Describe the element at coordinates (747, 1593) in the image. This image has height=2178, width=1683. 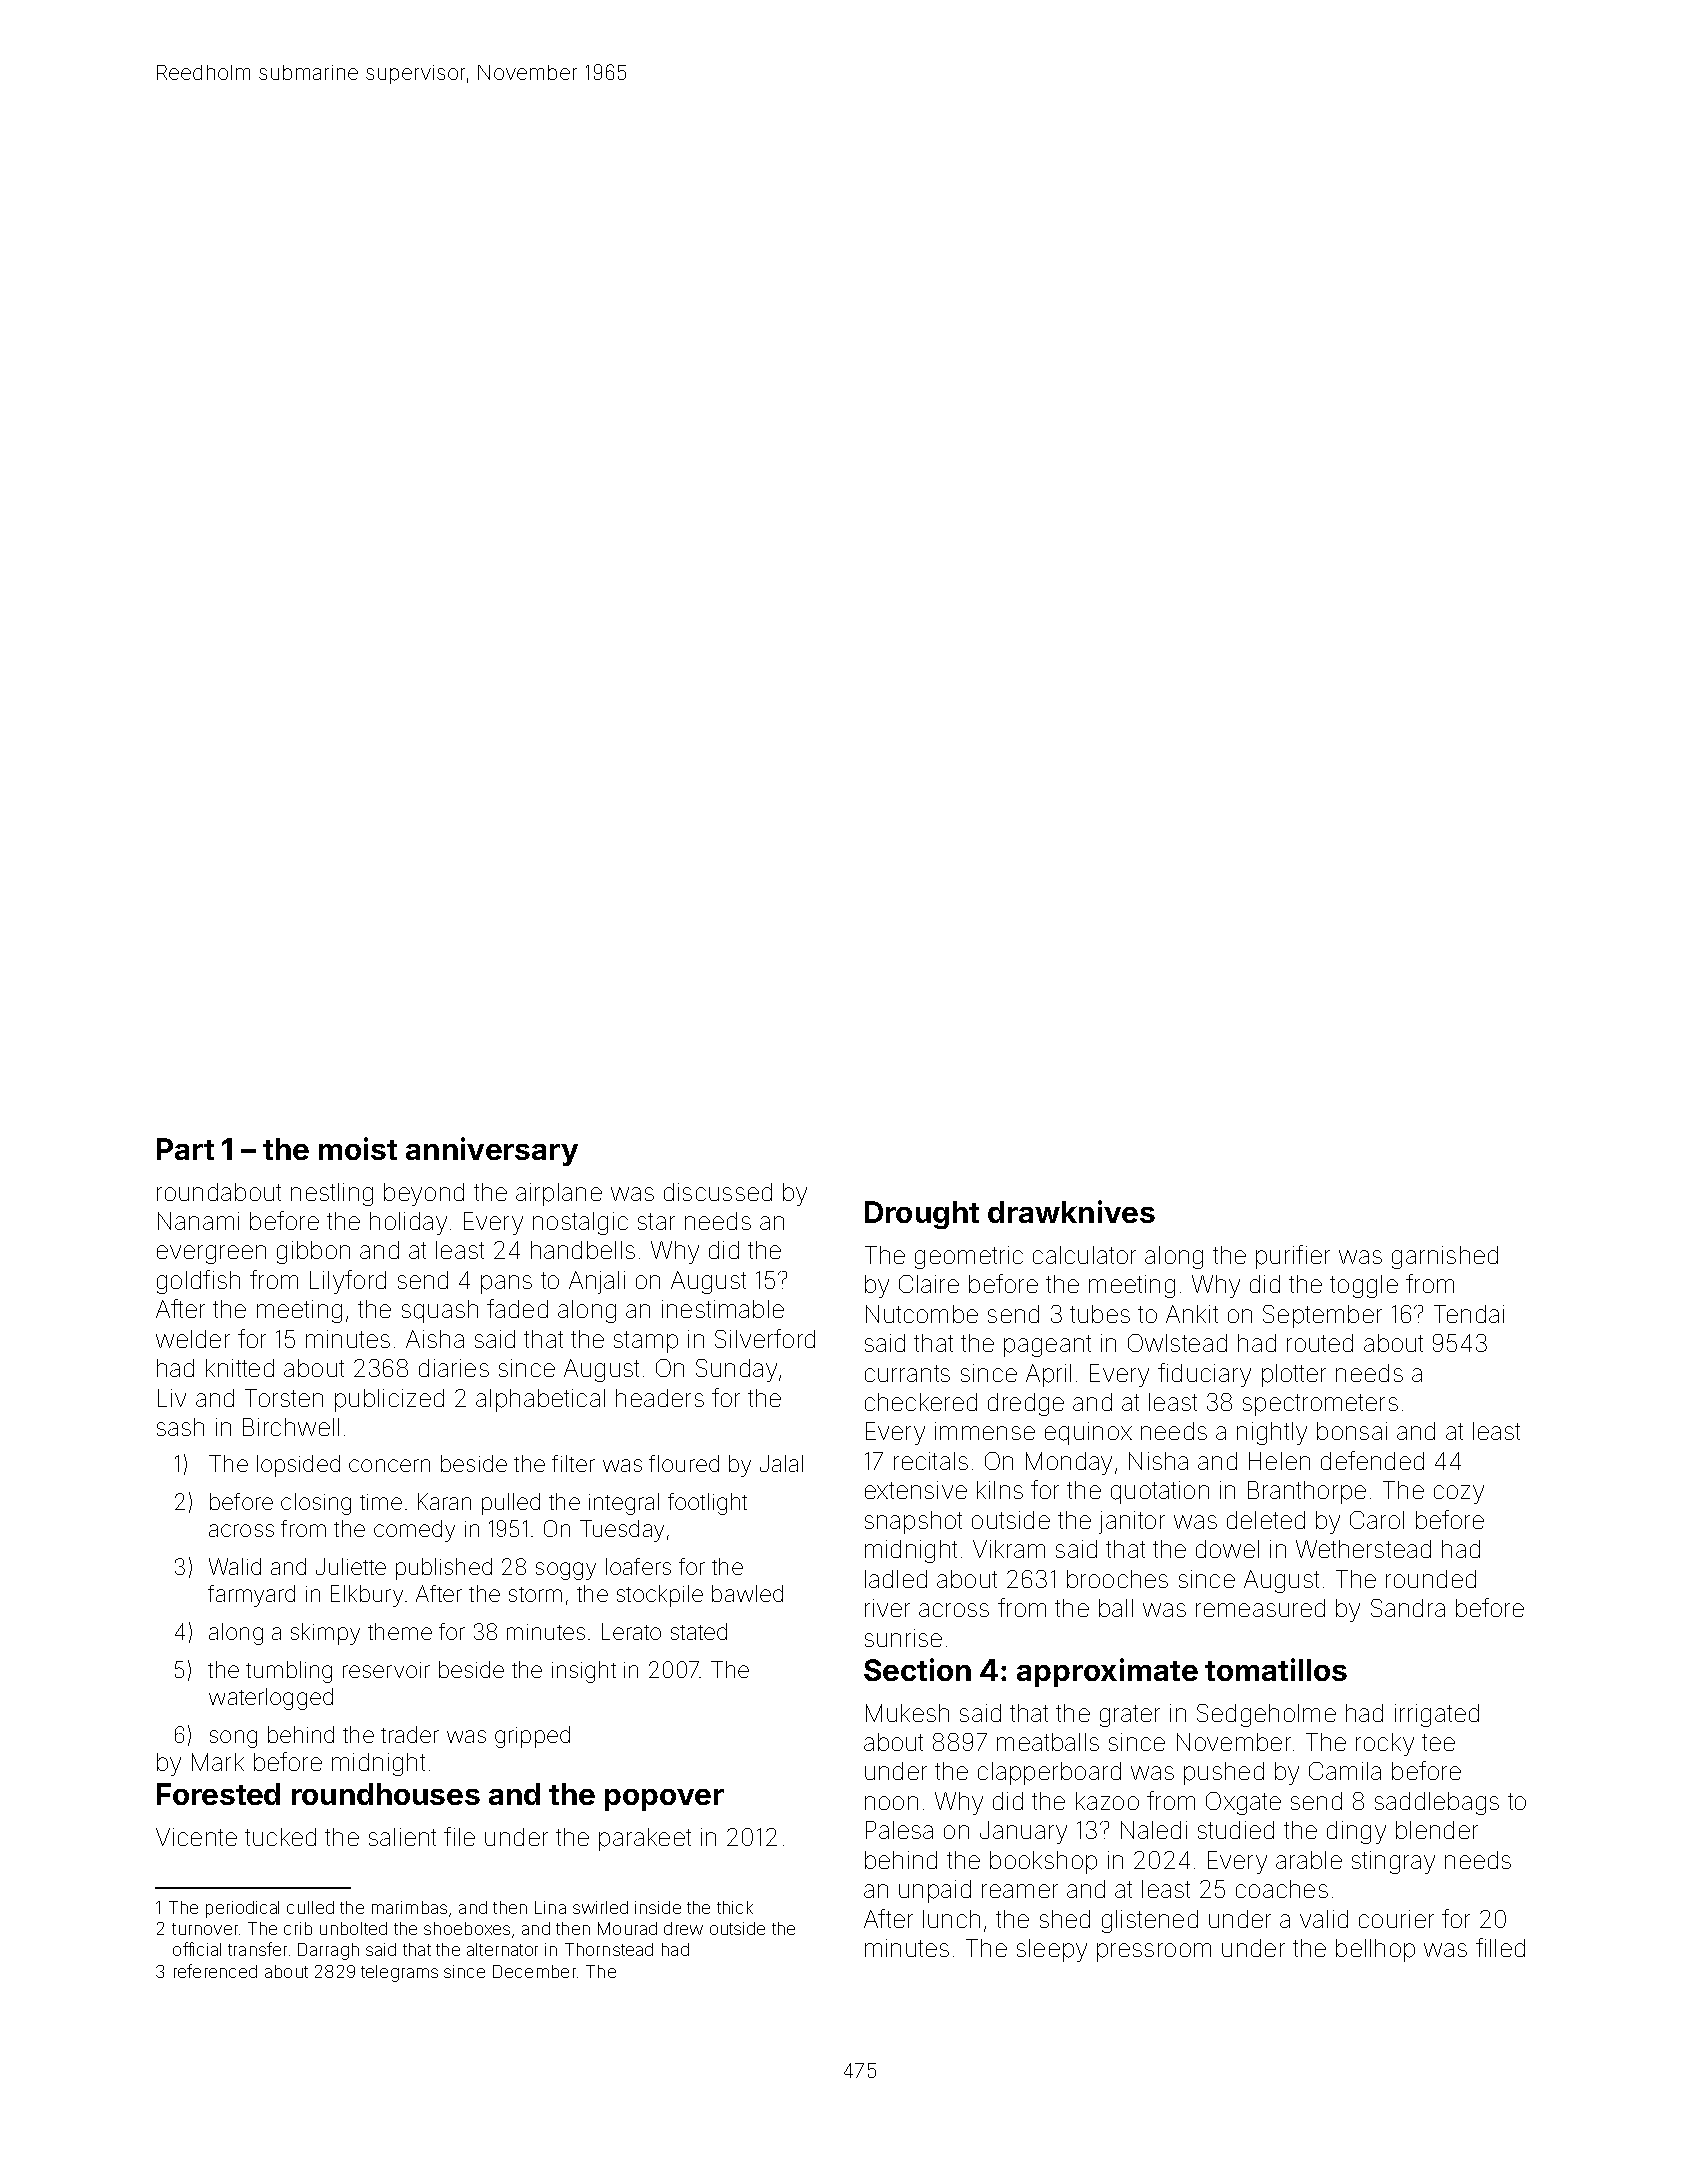
I see `bawled` at that location.
